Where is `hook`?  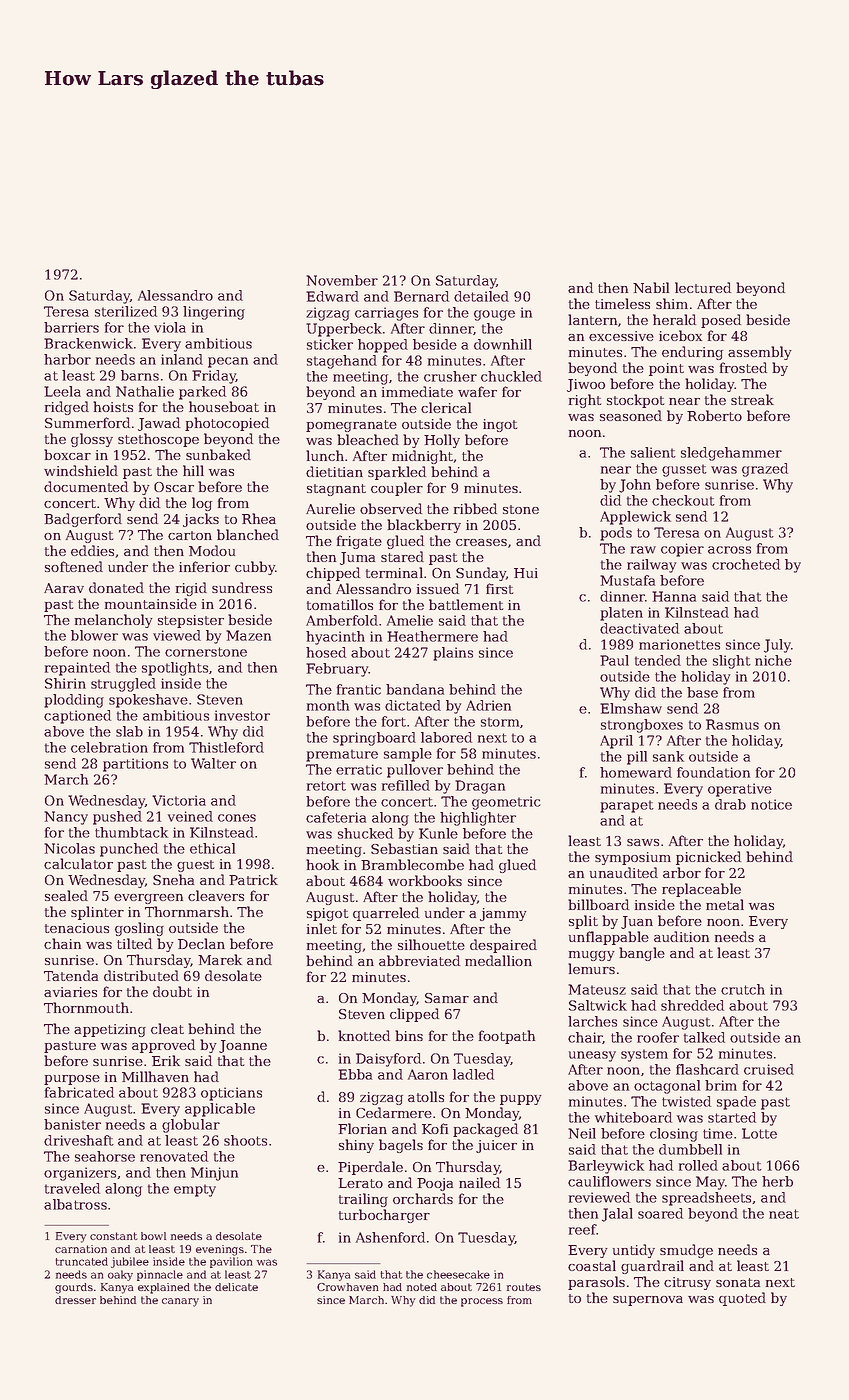
hook is located at coordinates (322, 864).
